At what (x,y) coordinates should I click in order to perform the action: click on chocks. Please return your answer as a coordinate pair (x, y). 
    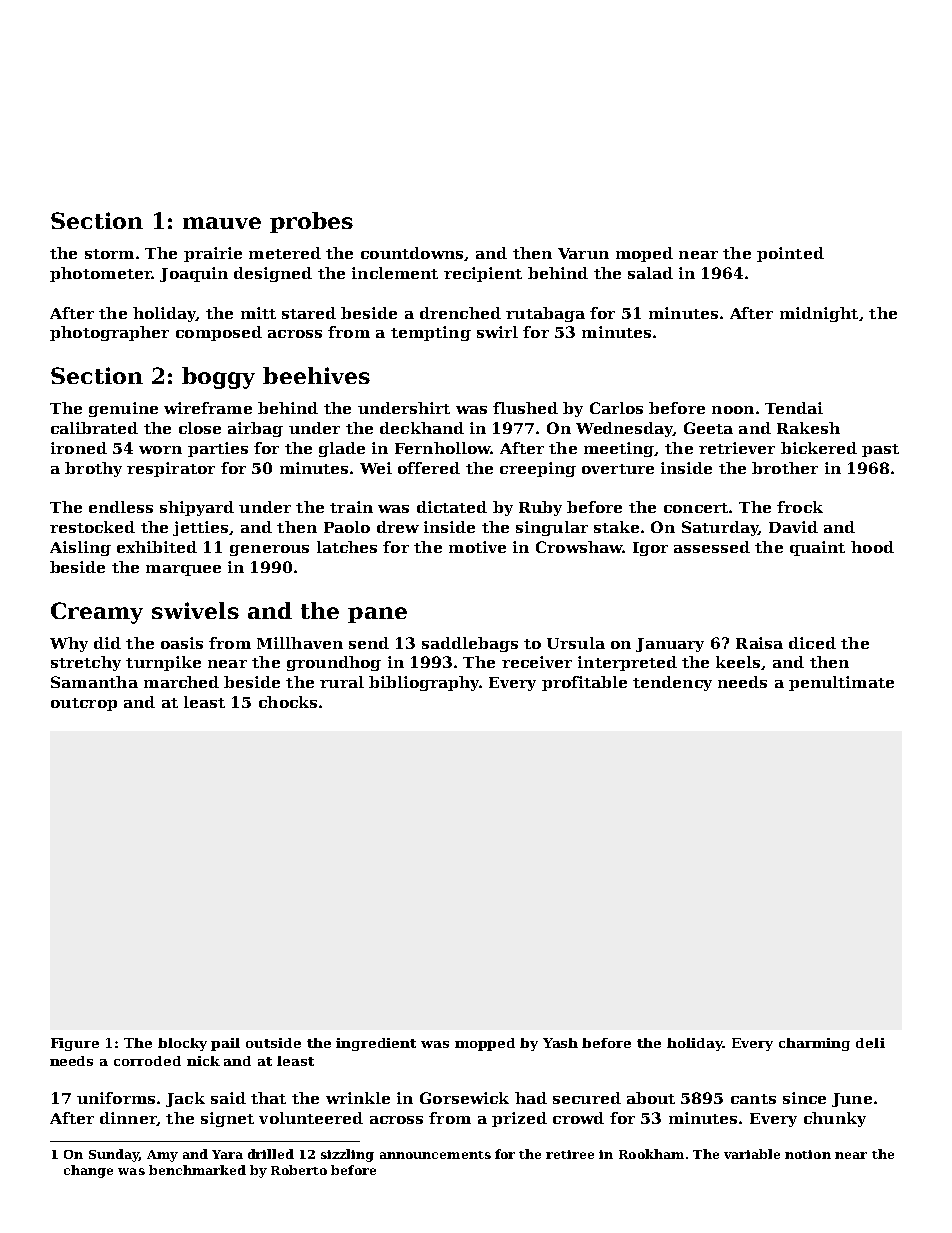
    Looking at the image, I should click on (288, 702).
